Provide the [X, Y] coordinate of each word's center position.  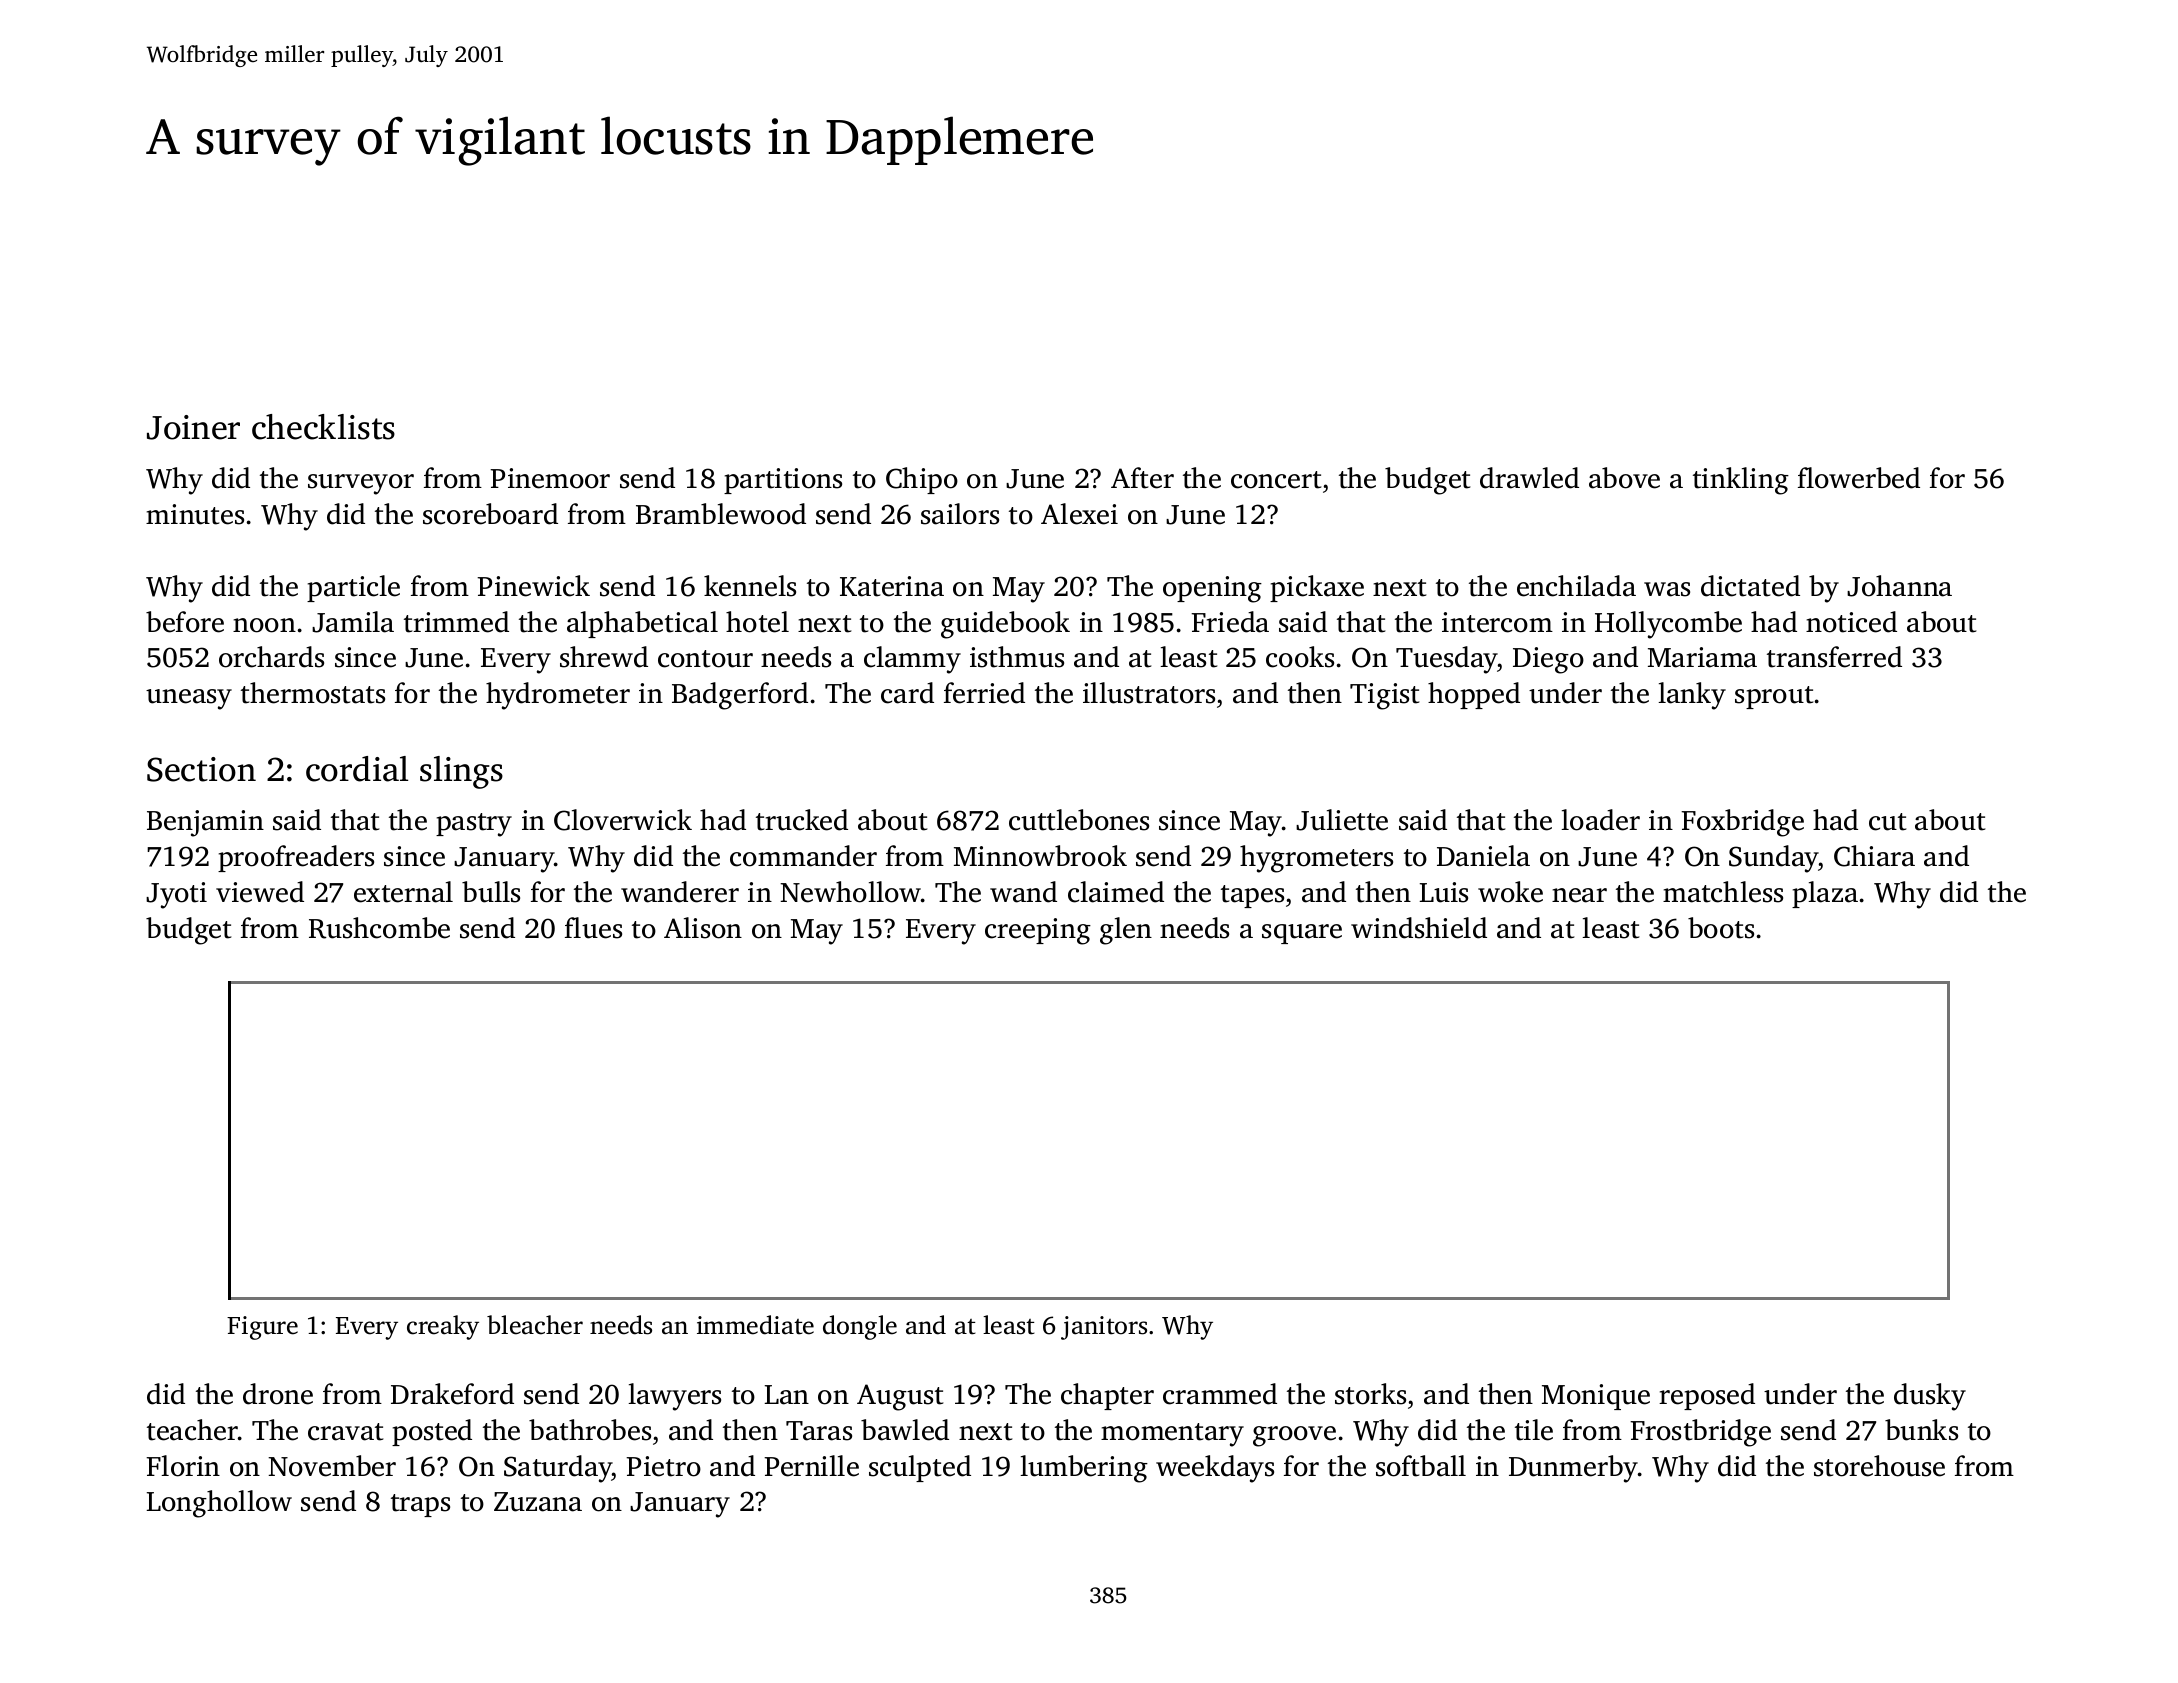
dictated [1750, 586]
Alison [703, 928]
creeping [1038, 931]
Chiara [1874, 856]
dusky [1930, 1397]
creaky [443, 1327]
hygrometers [1316, 859]
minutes [195, 514]
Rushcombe [379, 928]
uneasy [189, 699]
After [1142, 478]
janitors [1104, 1328]
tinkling [1741, 481]
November [332, 1466]
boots [1721, 928]
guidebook [1005, 625]
